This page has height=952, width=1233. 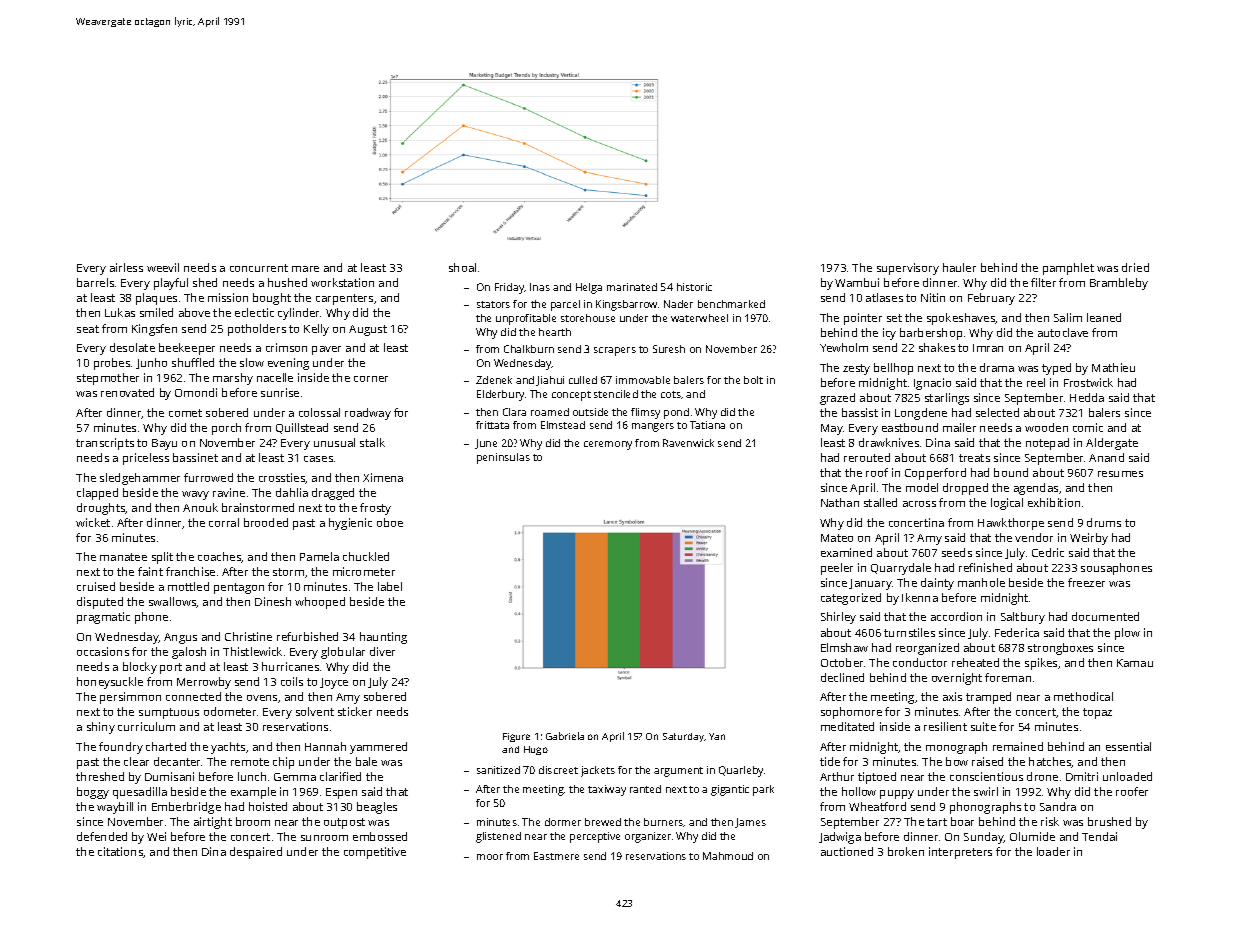 I want to click on despaired, so click(x=256, y=853).
